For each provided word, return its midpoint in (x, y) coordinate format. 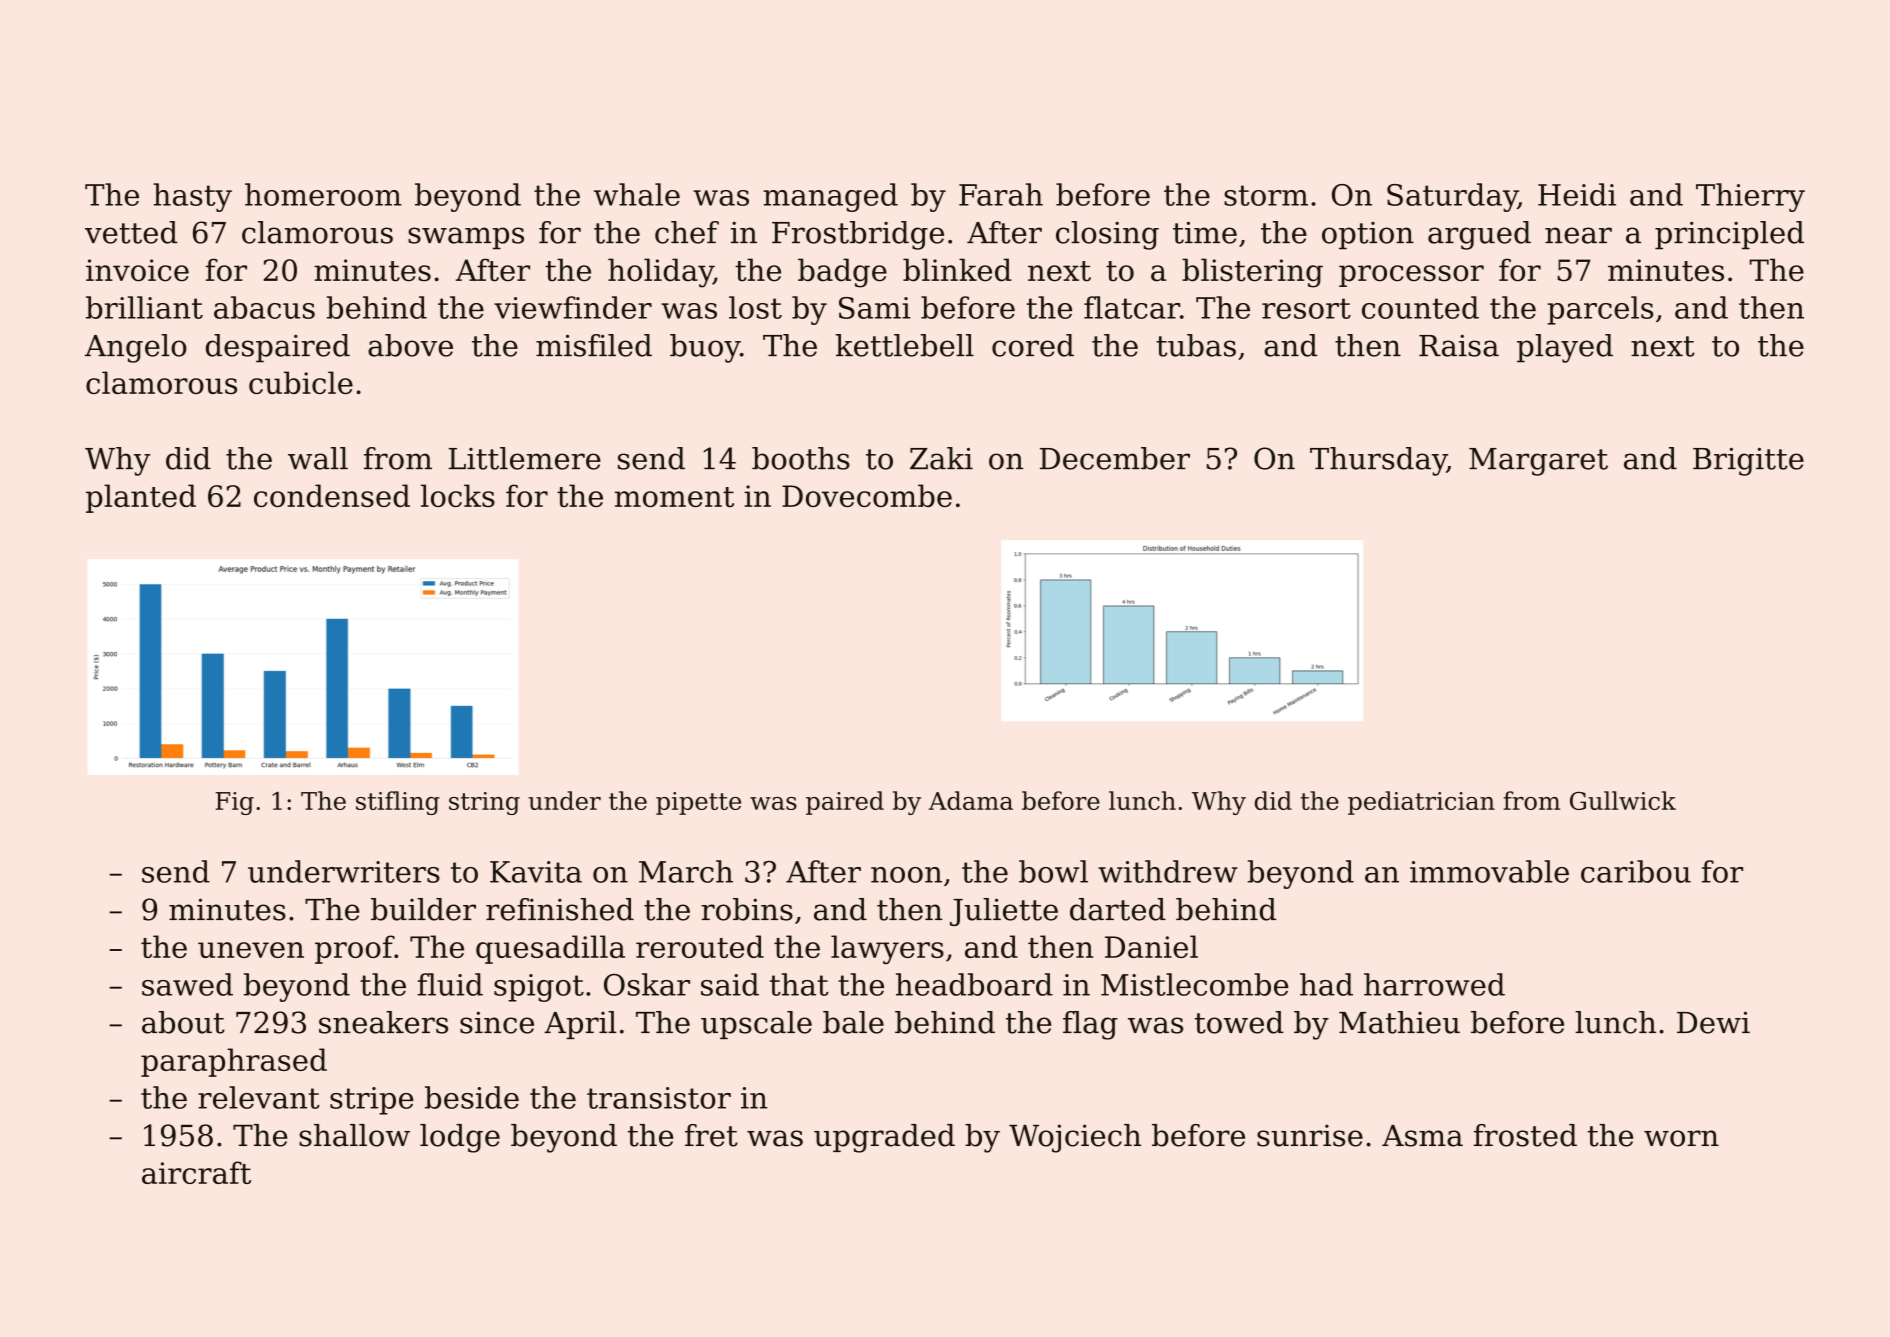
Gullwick (1623, 800)
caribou (1636, 871)
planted (141, 498)
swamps (466, 238)
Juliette (1004, 912)
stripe (372, 1101)
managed (830, 197)
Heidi (1577, 194)
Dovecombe (867, 495)
